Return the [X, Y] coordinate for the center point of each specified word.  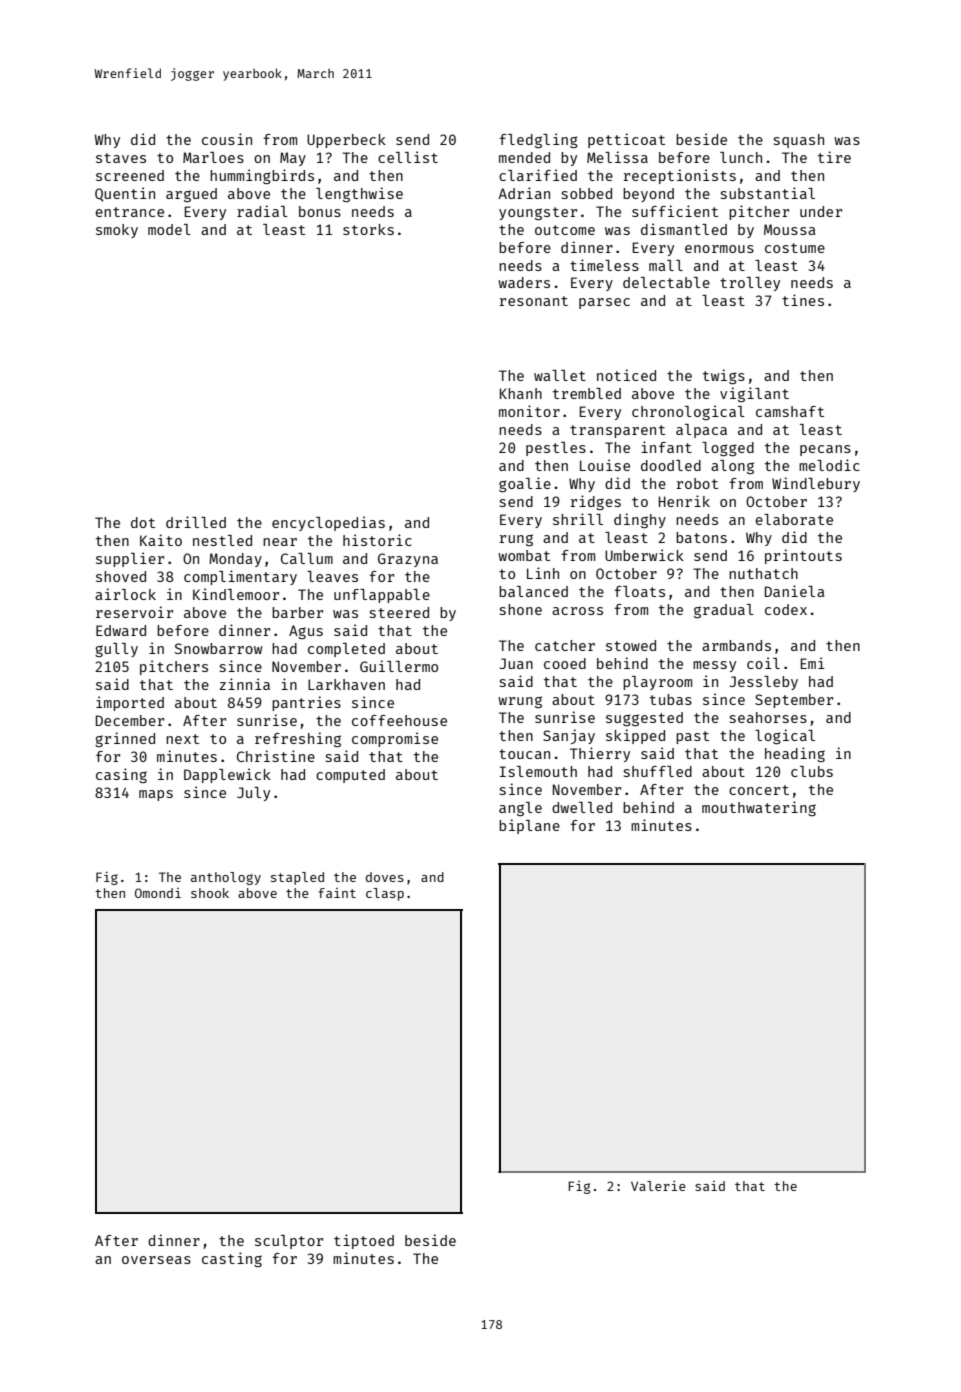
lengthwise [359, 194]
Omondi [158, 893]
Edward [121, 630]
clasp [385, 894]
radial [262, 211]
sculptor [289, 1242]
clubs [812, 771]
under [821, 211]
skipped [635, 736]
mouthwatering [759, 808]
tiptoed [364, 1241]
